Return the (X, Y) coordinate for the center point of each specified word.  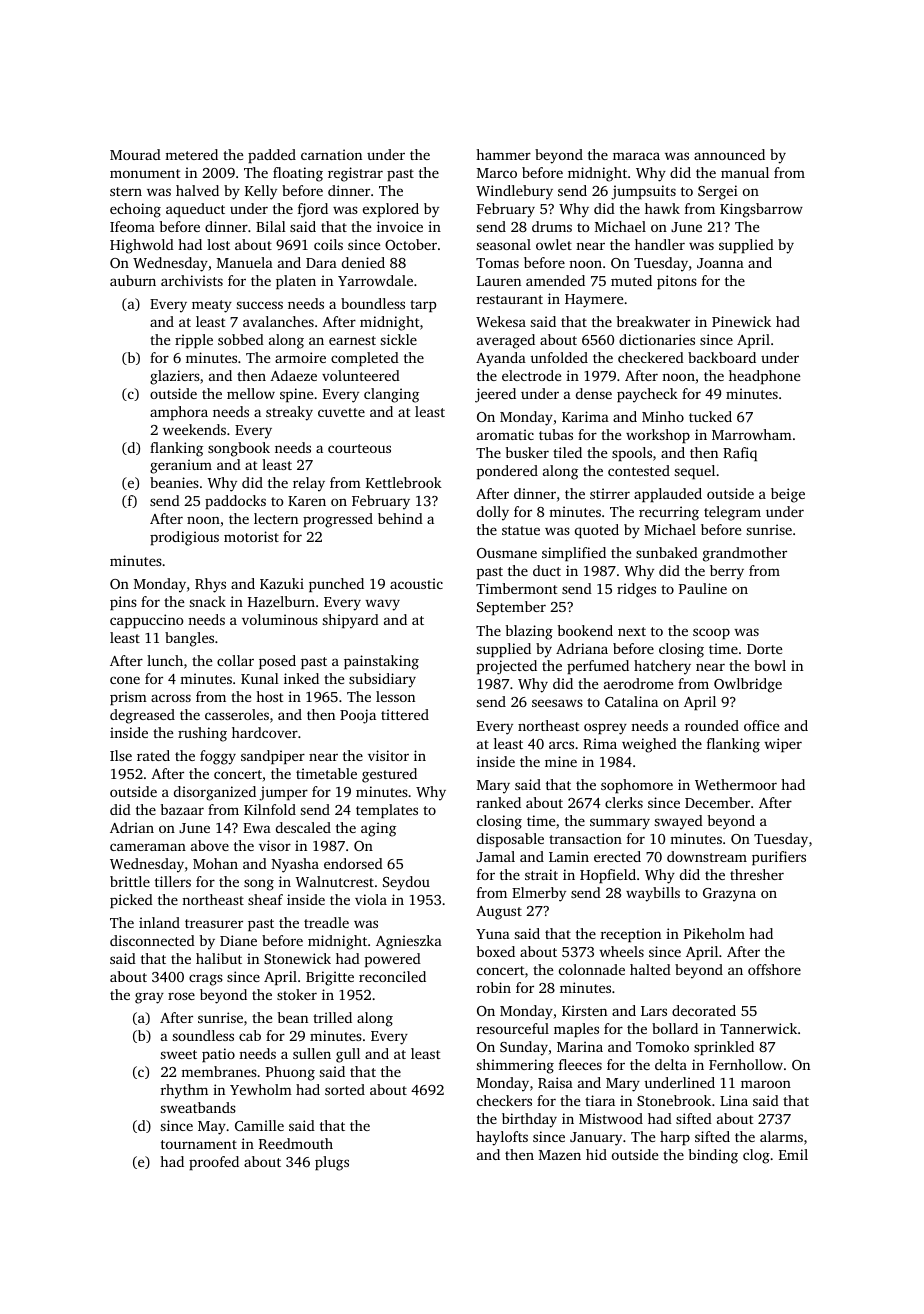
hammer (503, 154)
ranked (499, 802)
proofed (214, 1163)
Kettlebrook (404, 482)
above (210, 845)
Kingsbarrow (761, 210)
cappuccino (147, 621)
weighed (649, 745)
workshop (658, 436)
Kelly (261, 192)
